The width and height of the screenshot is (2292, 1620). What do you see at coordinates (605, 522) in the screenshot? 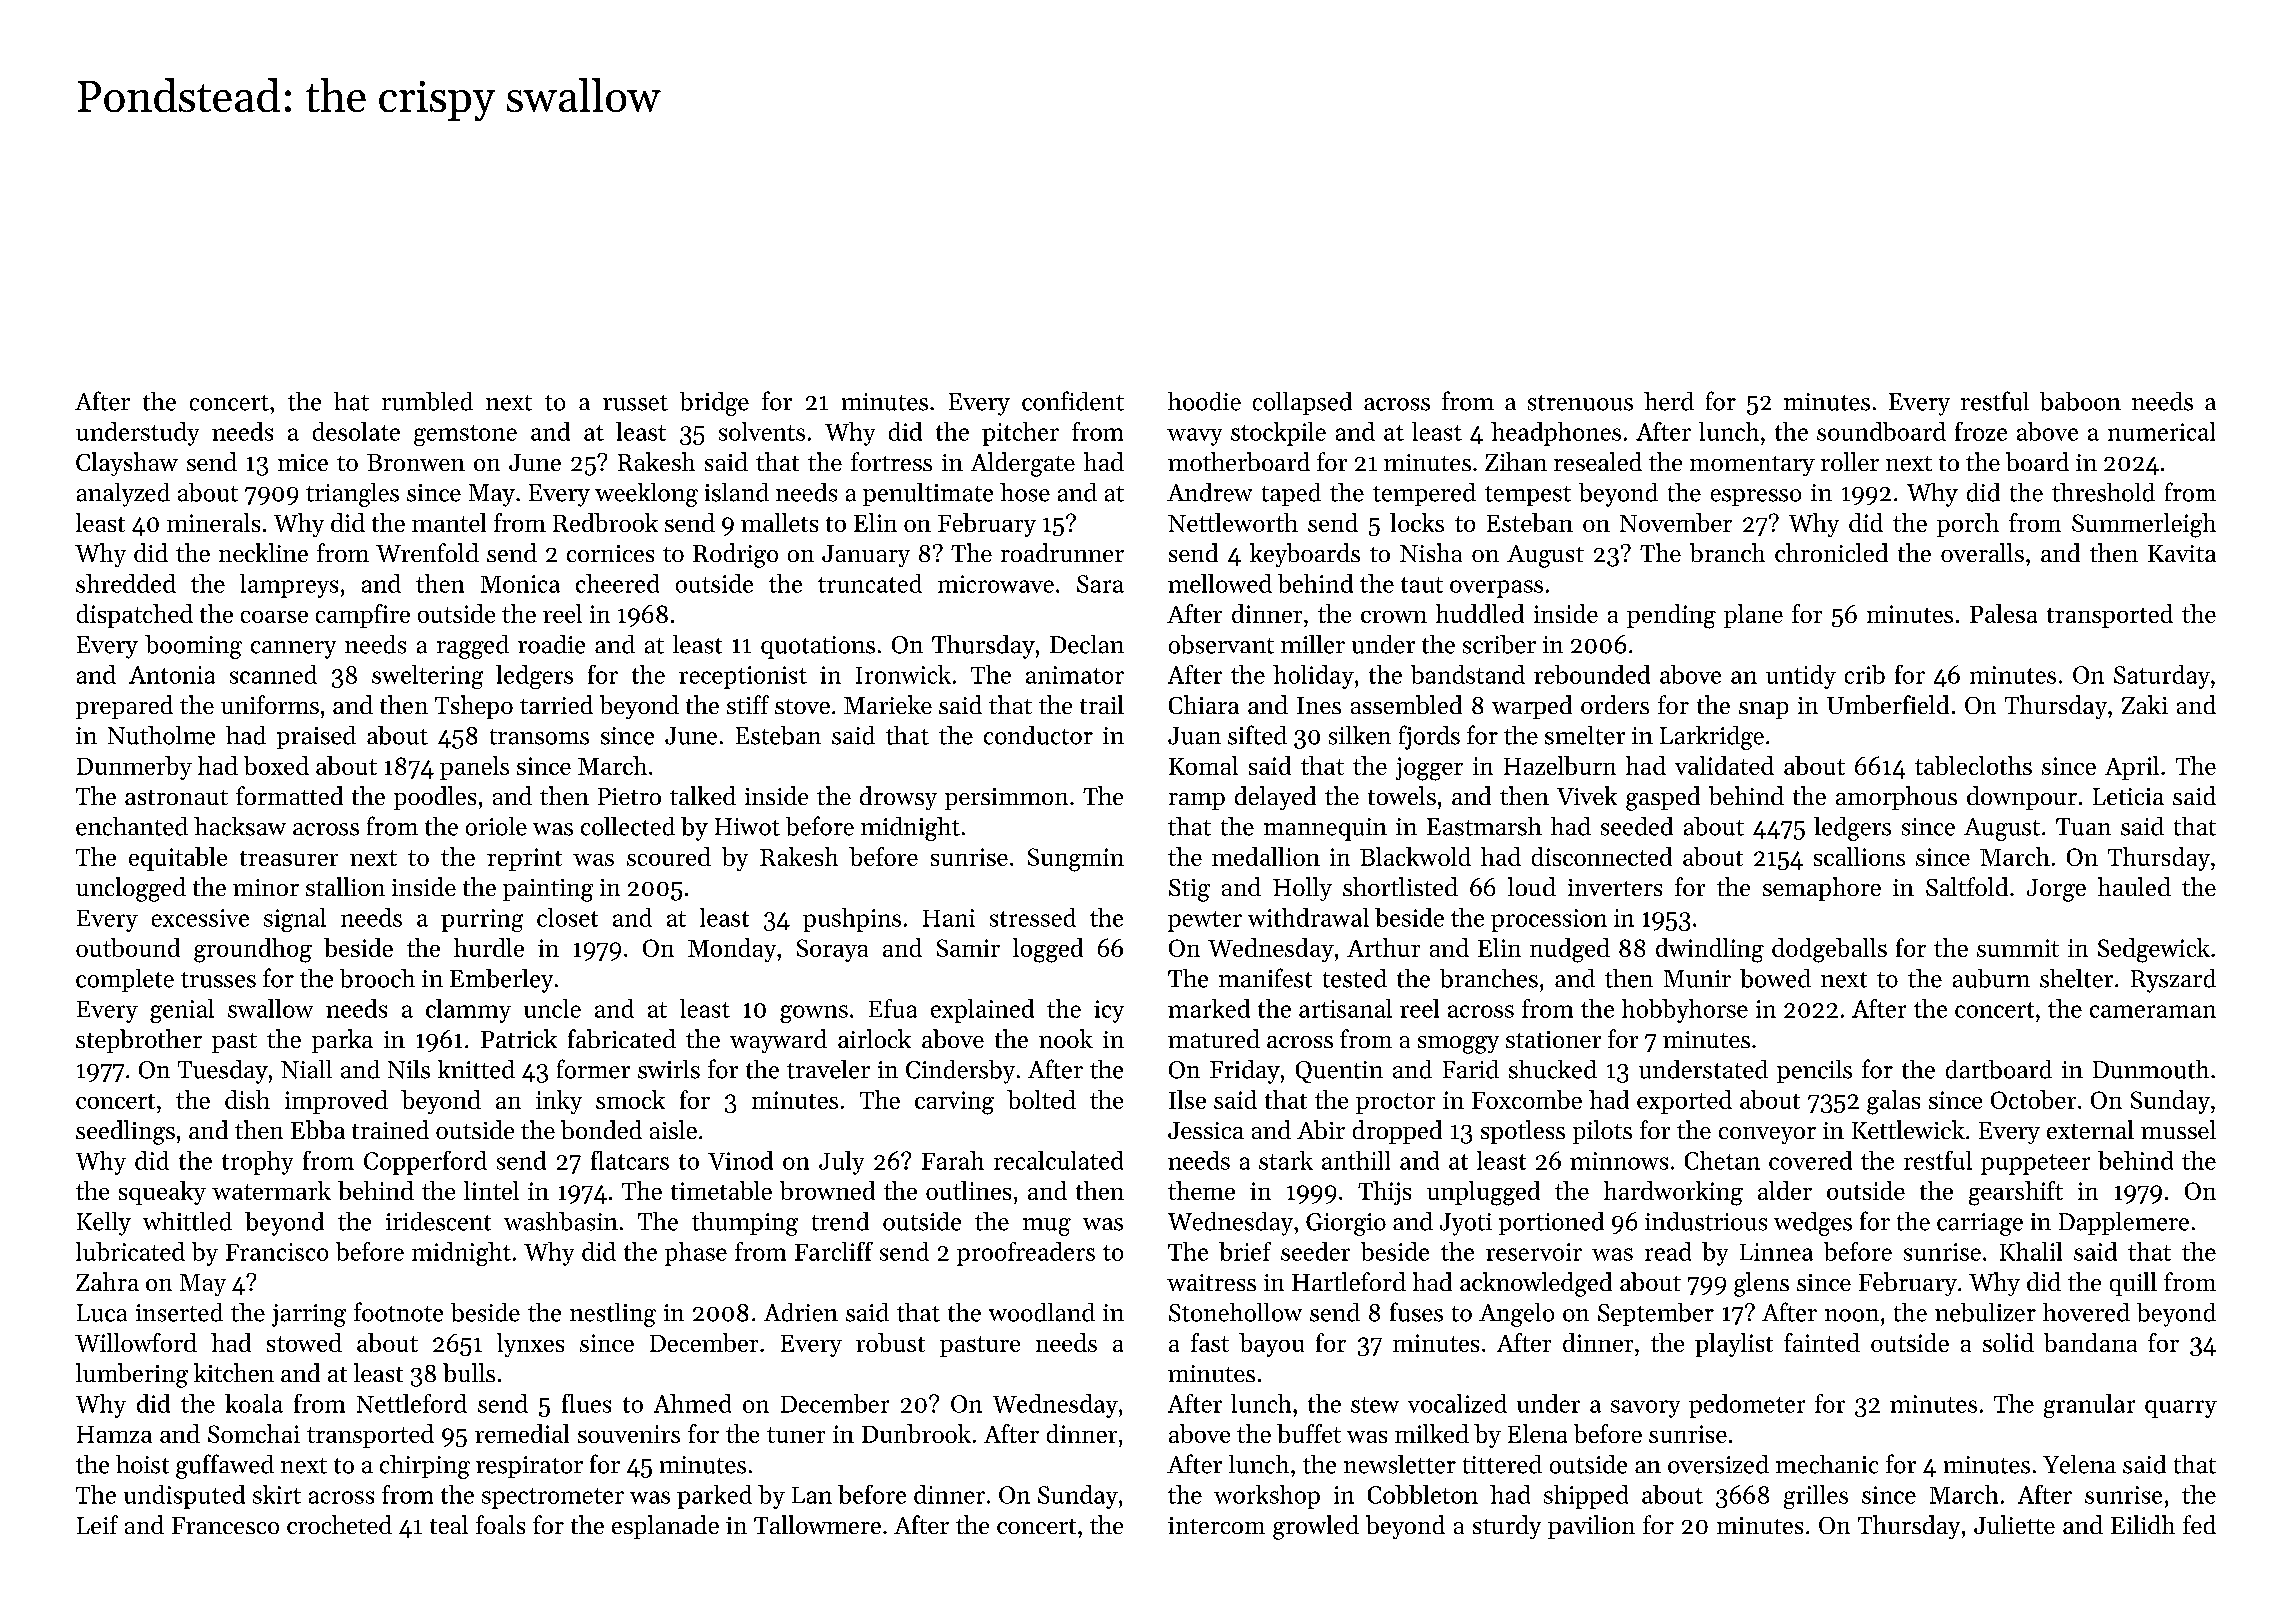
I see `Redbrook` at bounding box center [605, 522].
